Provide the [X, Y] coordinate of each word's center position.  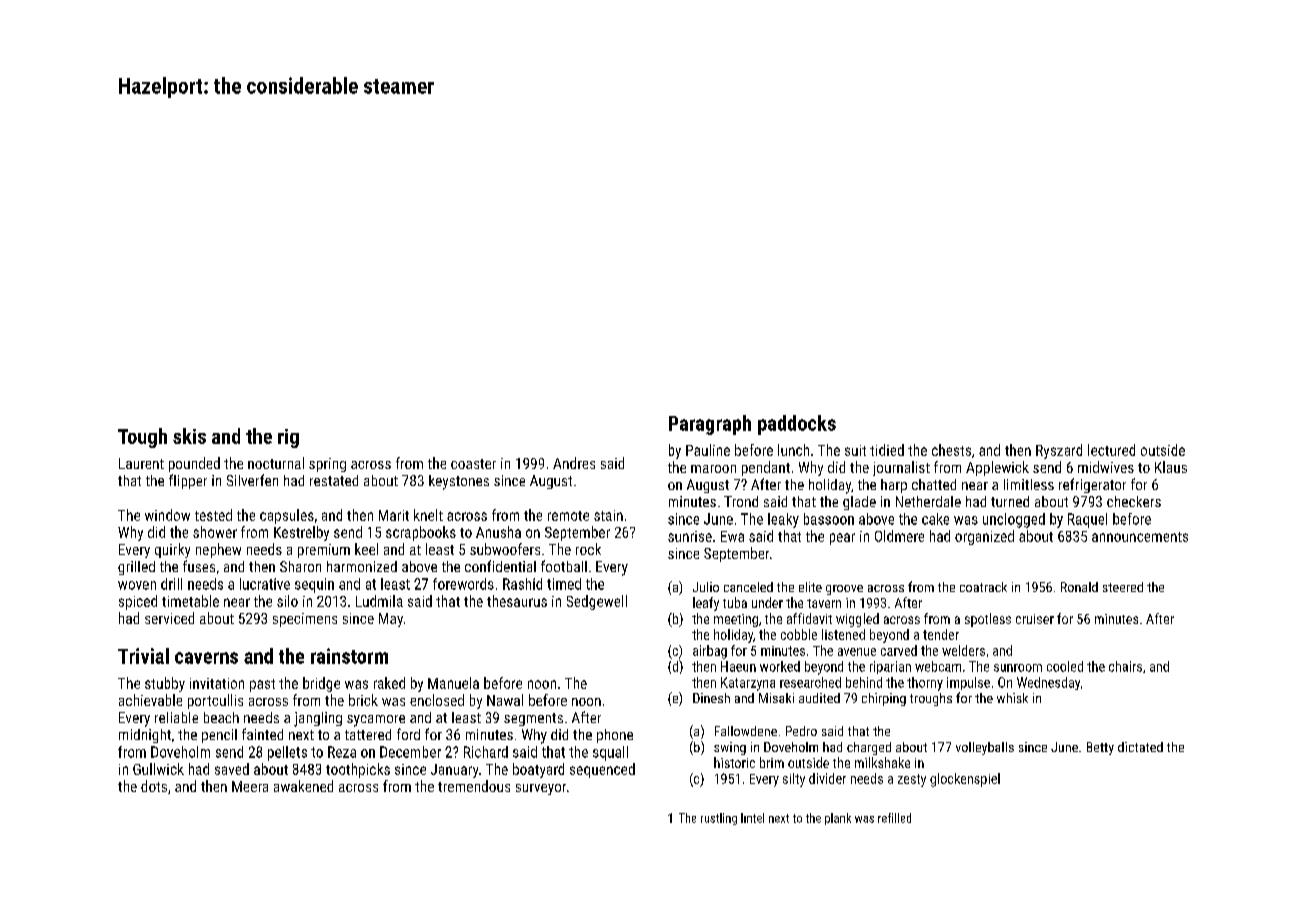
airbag [710, 652]
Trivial [143, 656]
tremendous [474, 786]
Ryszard [1059, 451]
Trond [741, 501]
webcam [938, 666]
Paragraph [710, 425]
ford [408, 734]
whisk [1012, 698]
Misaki [776, 698]
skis [189, 436]
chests [951, 450]
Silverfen [252, 480]
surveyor [541, 789]
